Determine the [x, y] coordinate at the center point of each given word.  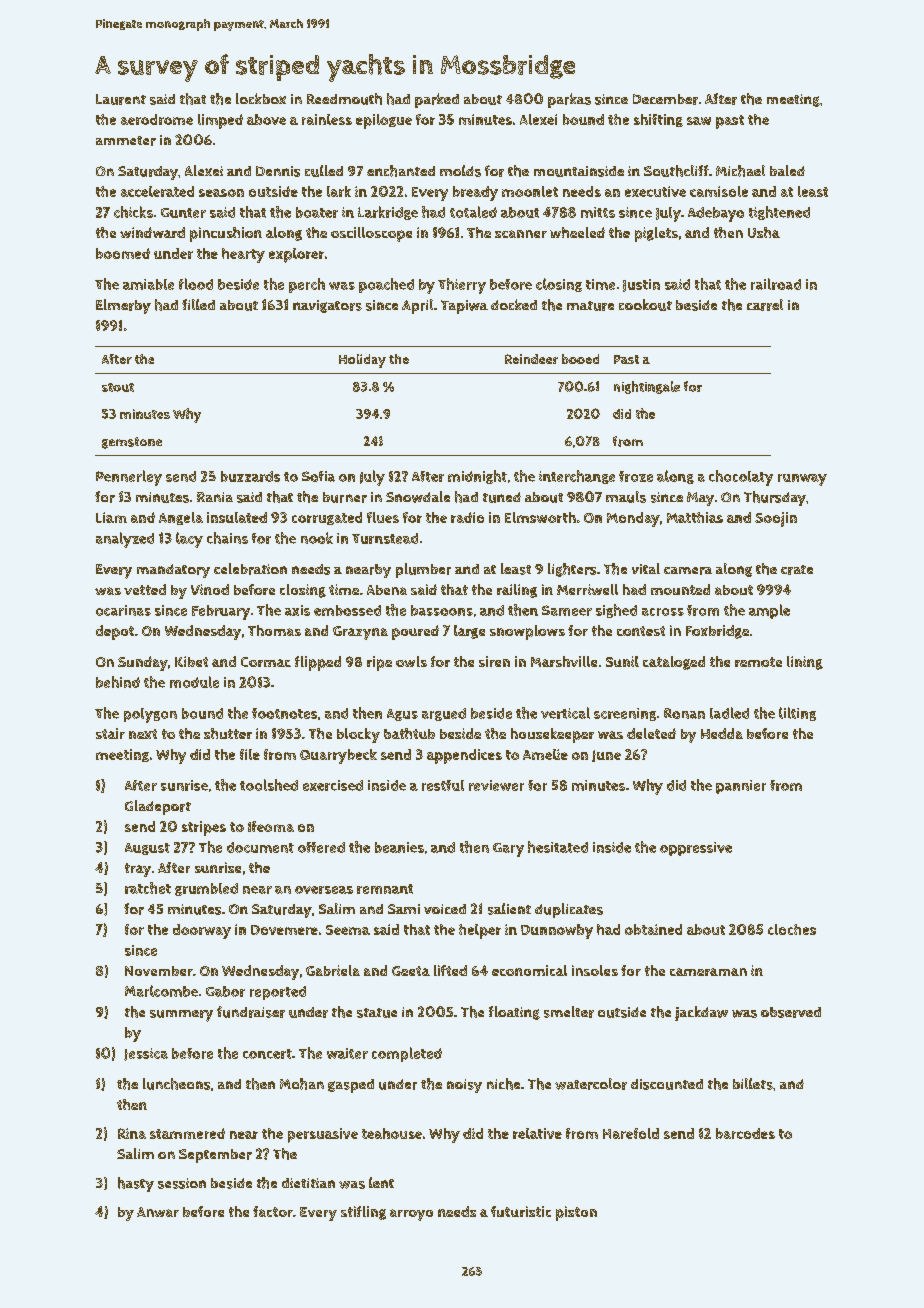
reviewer [496, 785]
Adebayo [716, 214]
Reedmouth [344, 99]
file [250, 754]
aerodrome [157, 119]
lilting [797, 714]
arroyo [411, 1215]
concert [267, 1054]
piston [576, 1213]
